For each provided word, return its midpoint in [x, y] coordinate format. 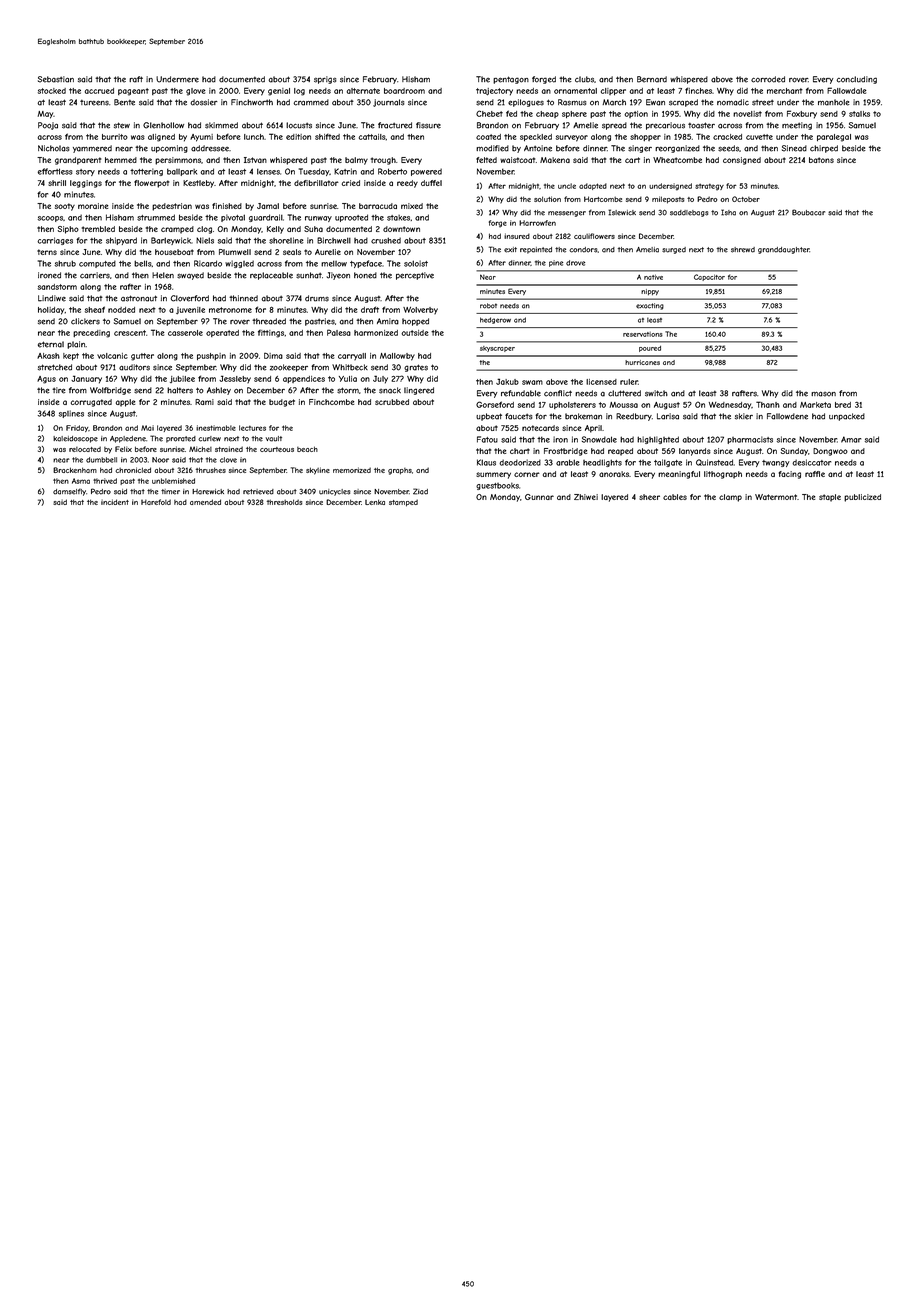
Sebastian [56, 79]
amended [205, 502]
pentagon [511, 80]
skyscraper [497, 349]
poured [650, 349]
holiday [51, 311]
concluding [856, 80]
